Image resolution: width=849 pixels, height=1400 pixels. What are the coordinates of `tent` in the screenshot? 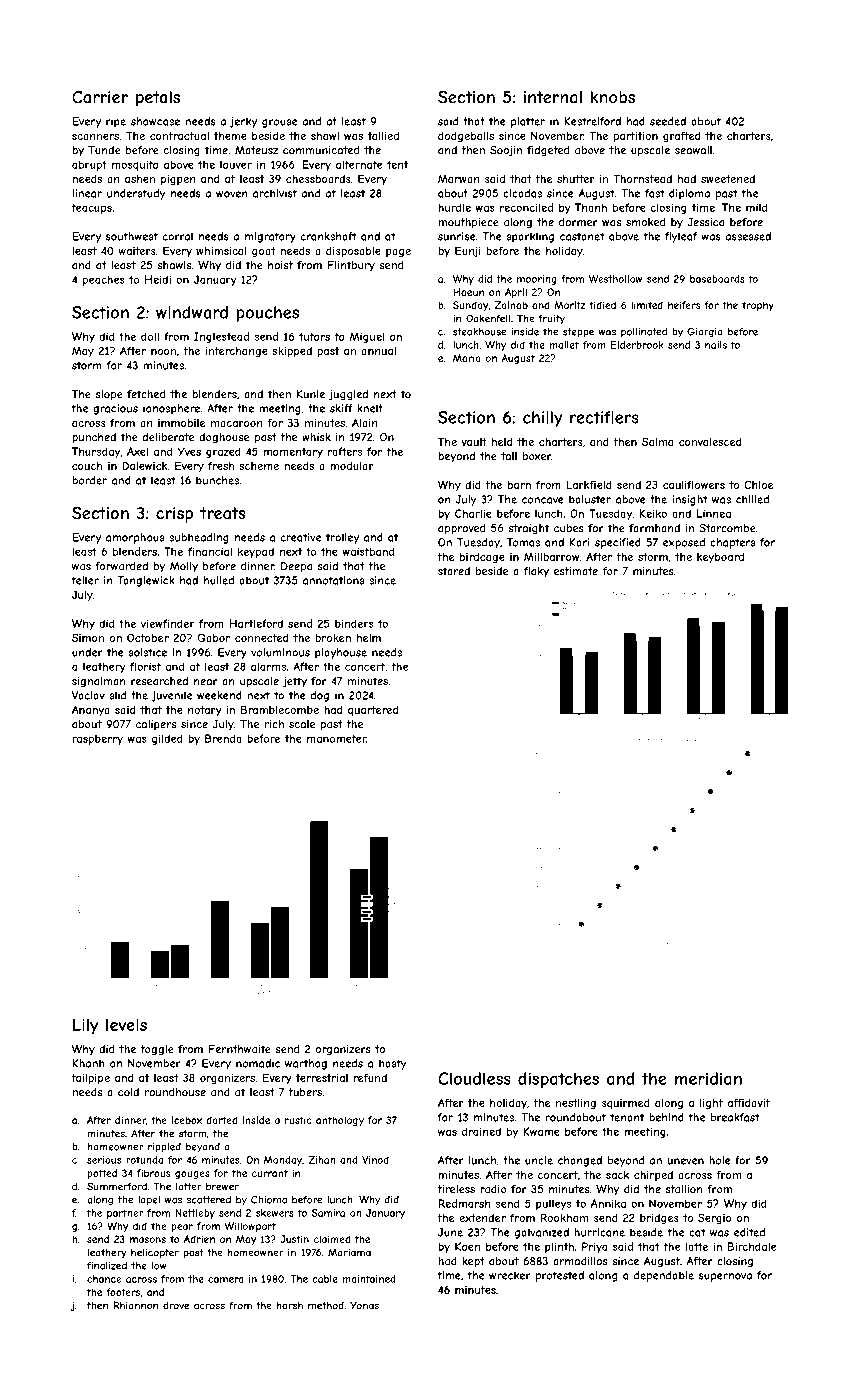 It's located at (397, 165).
